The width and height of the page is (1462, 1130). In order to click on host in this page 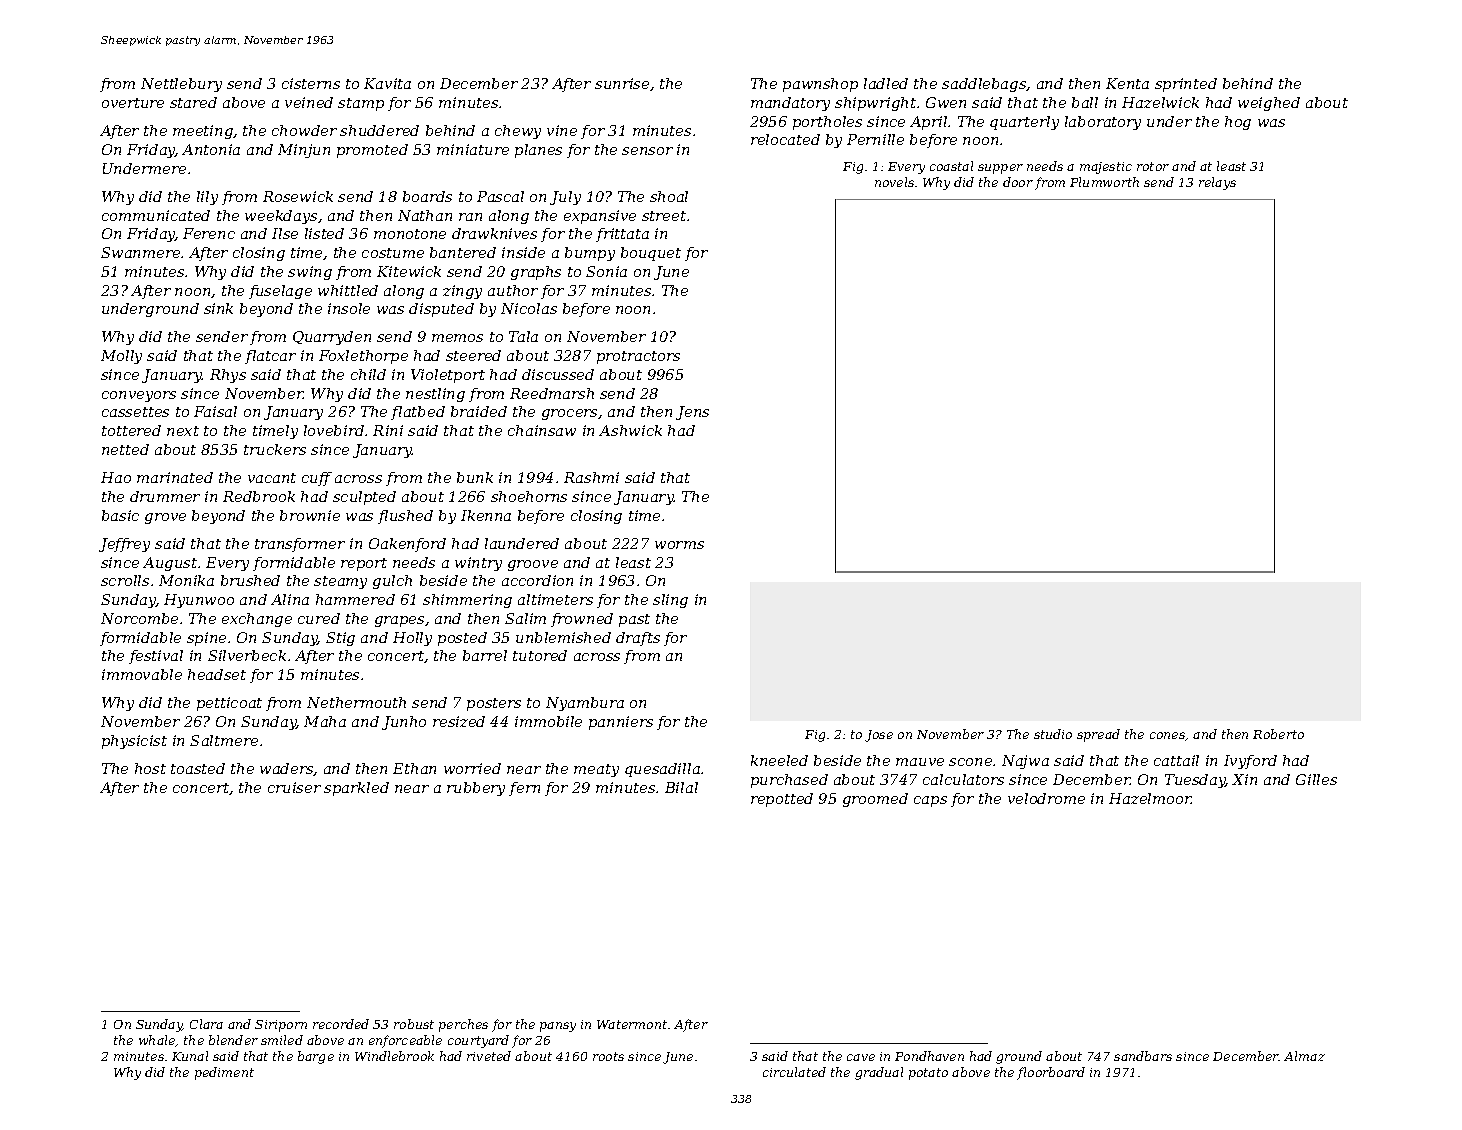, I will do `click(150, 768)`.
